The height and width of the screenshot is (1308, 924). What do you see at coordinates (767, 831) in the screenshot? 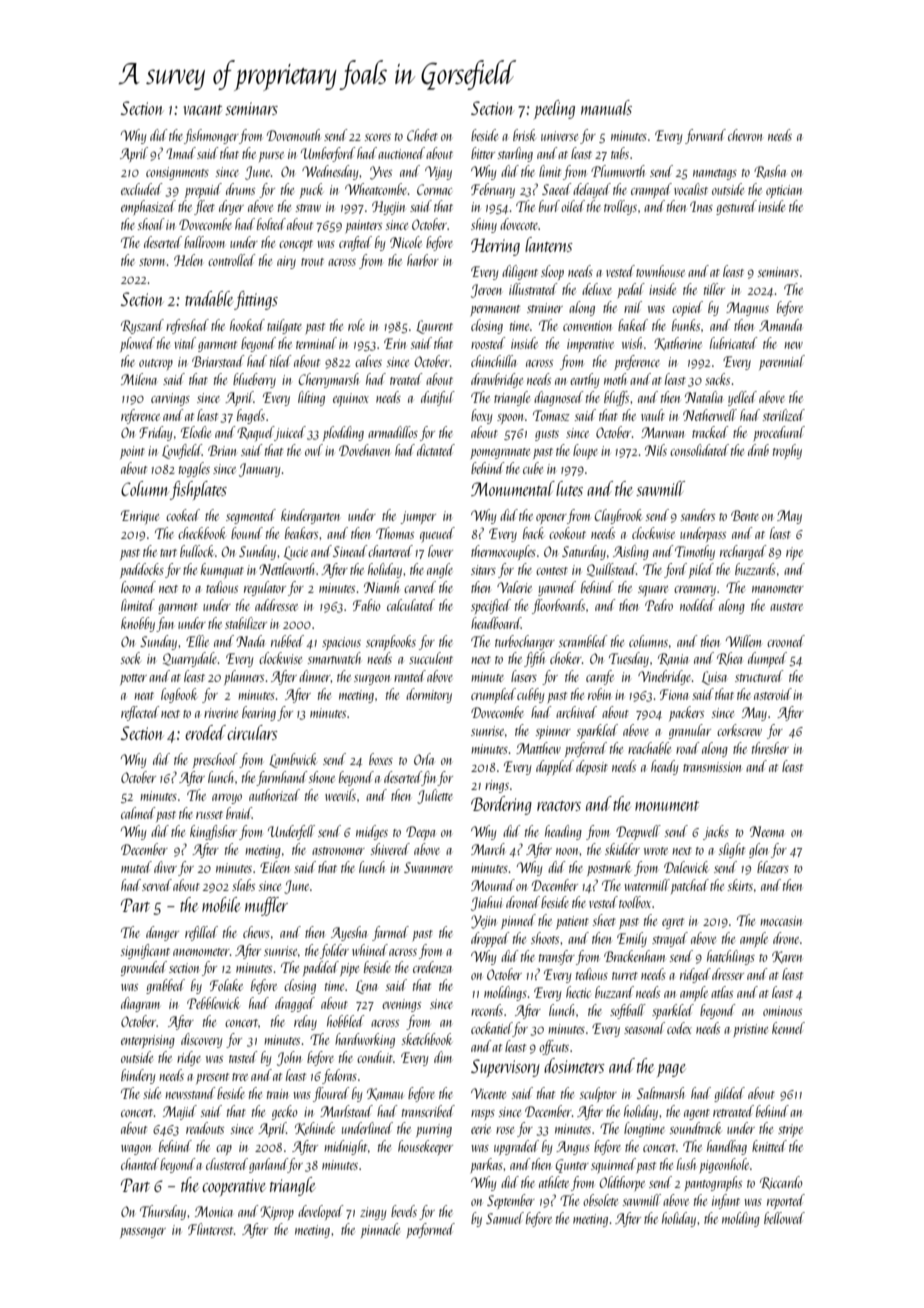
I see `Neema` at bounding box center [767, 831].
